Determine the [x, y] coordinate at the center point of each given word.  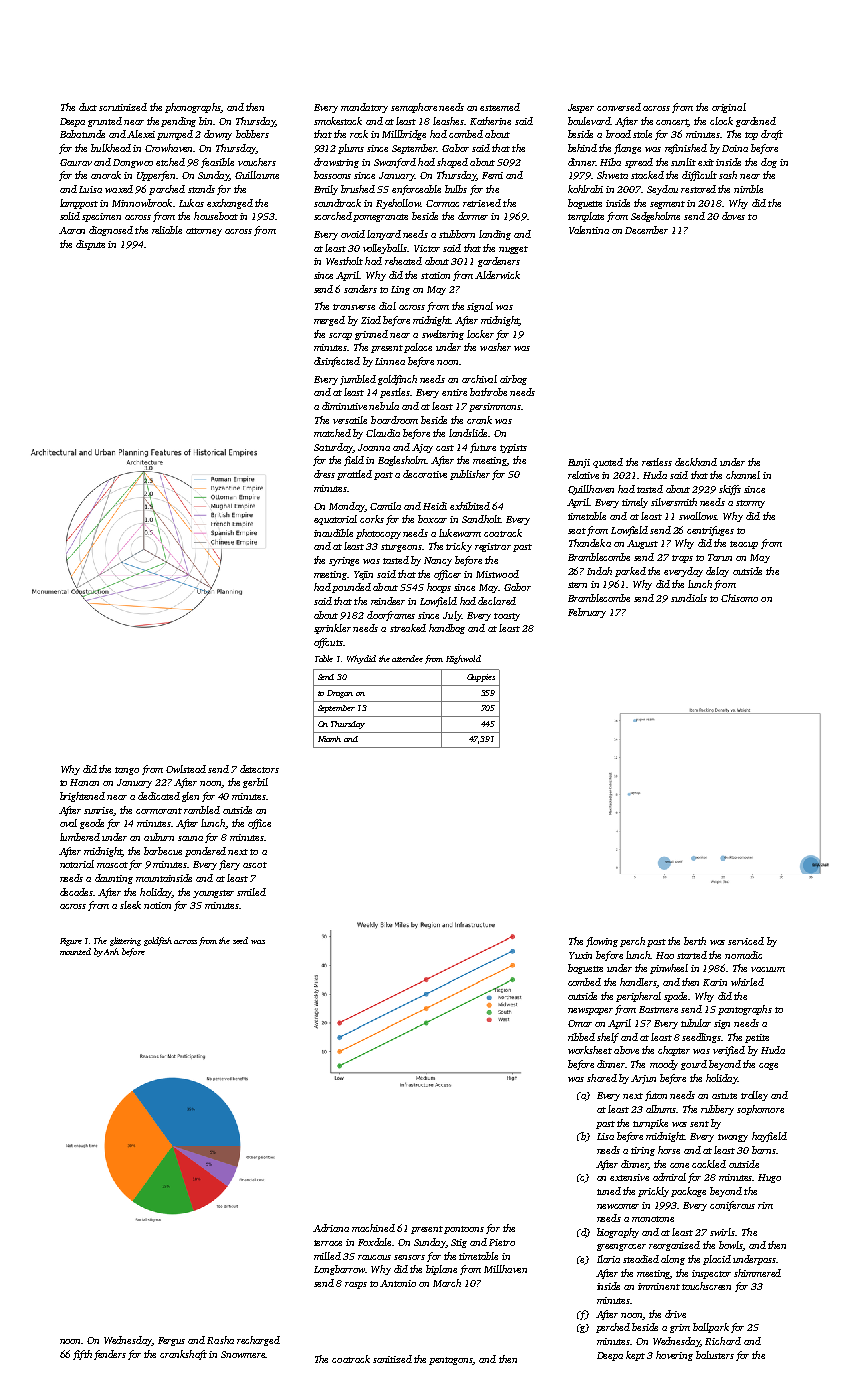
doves [733, 216]
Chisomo [739, 598]
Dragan [340, 694]
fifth [82, 1355]
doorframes [391, 616]
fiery [229, 865]
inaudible [333, 533]
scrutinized [123, 107]
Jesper [581, 108]
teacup [744, 545]
